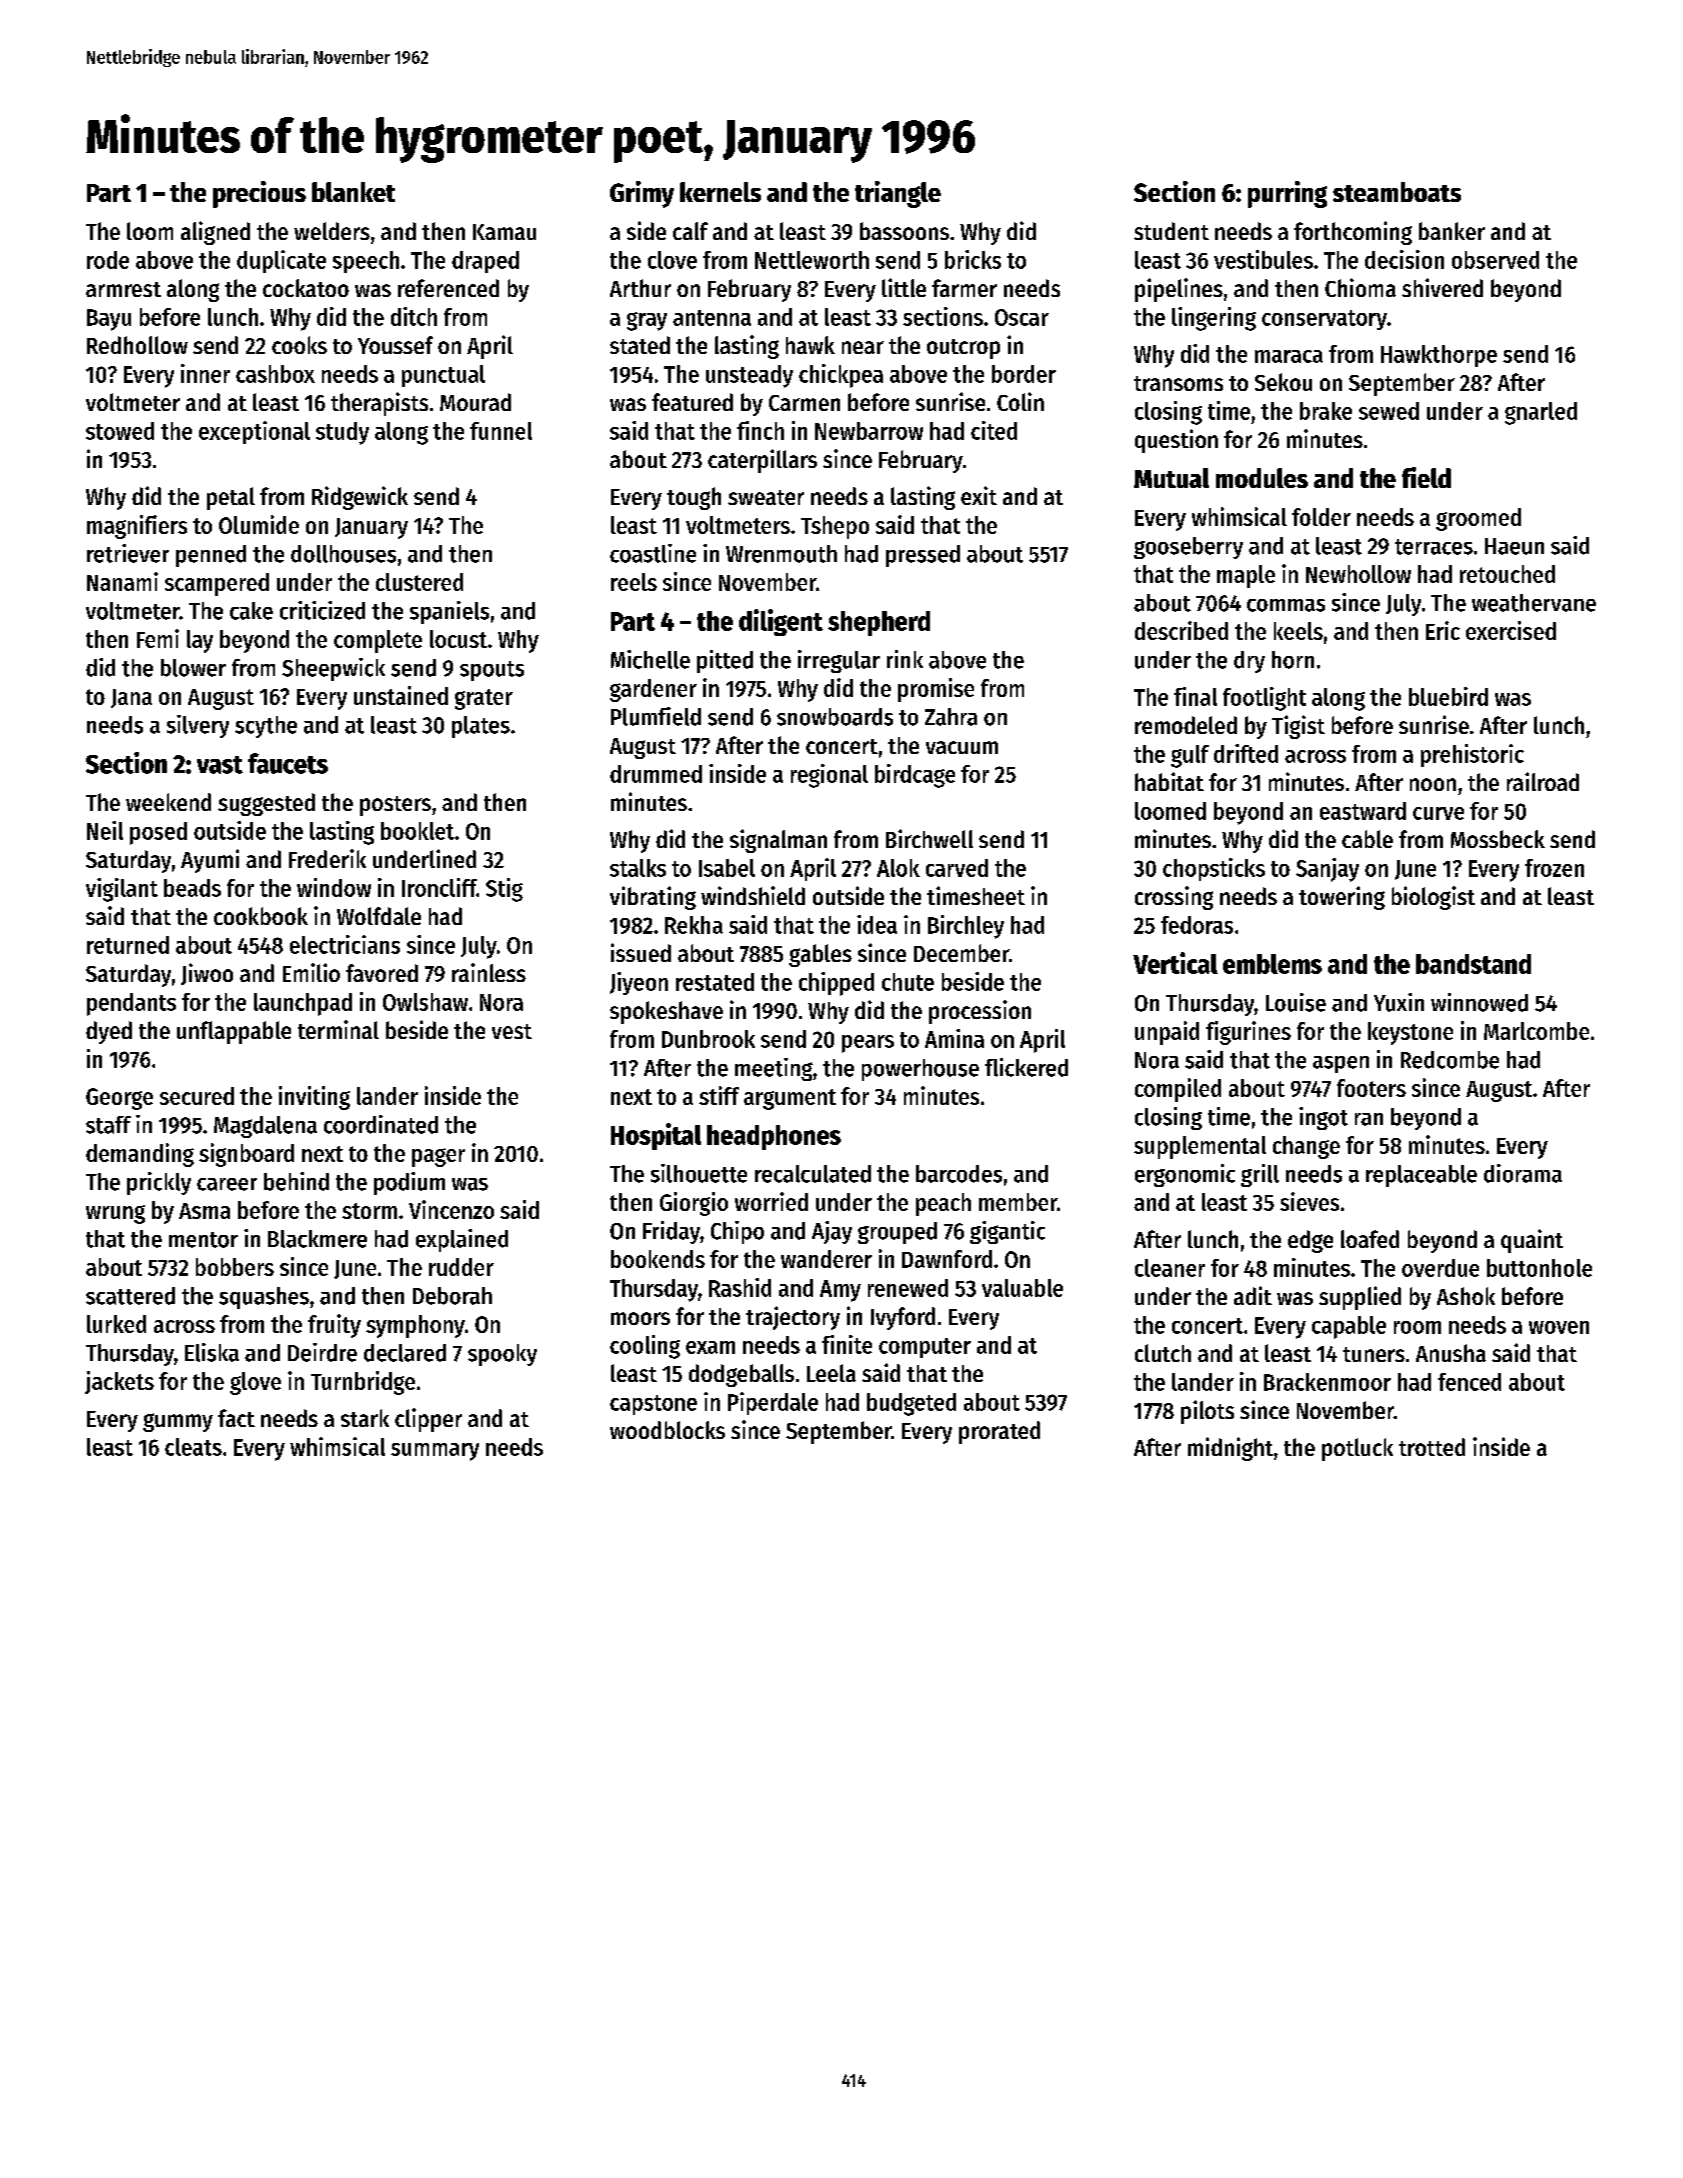 This page has width=1683, height=2178. Describe the element at coordinates (690, 231) in the page. I see `calf` at that location.
